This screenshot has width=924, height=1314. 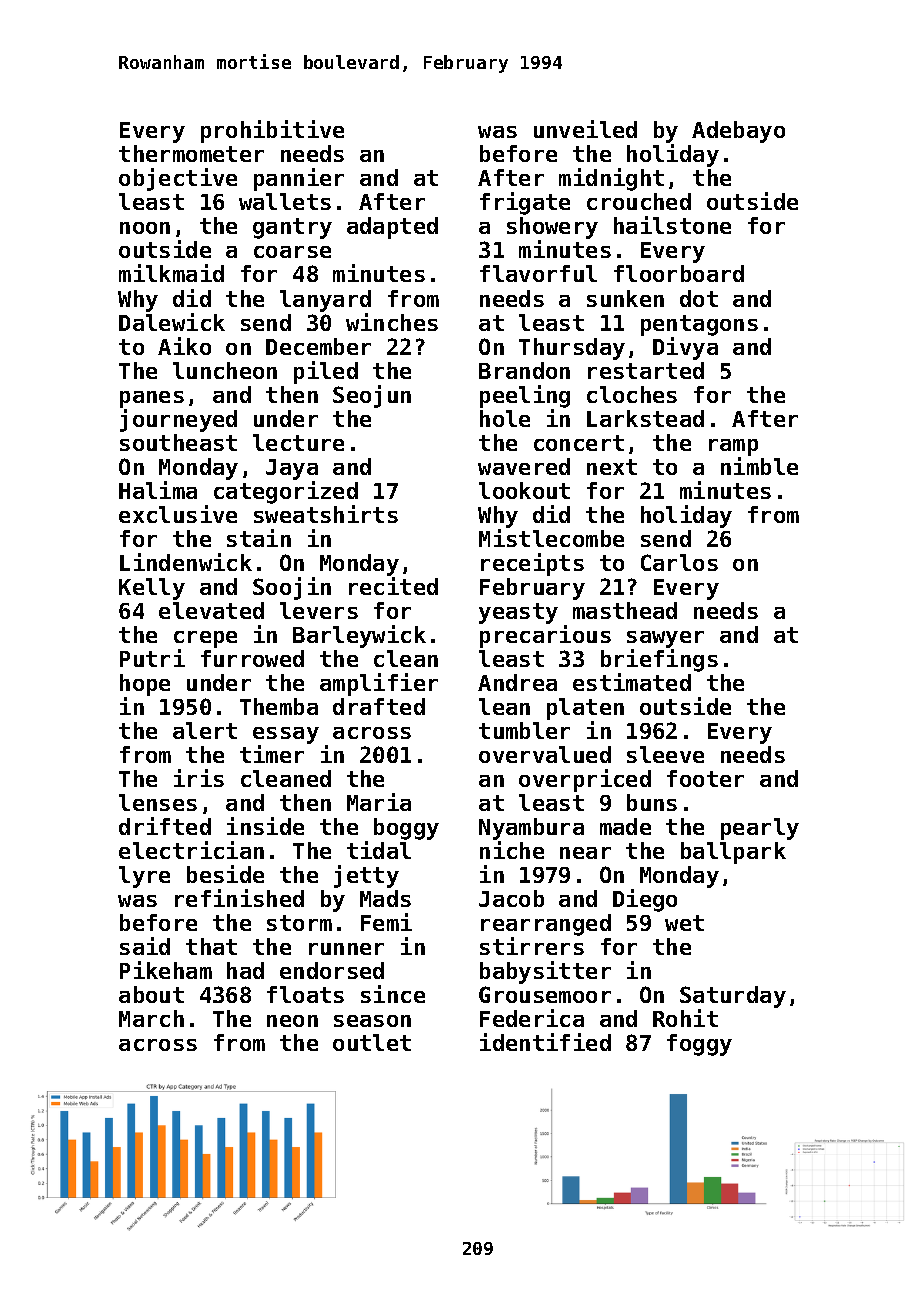 I want to click on amplifier, so click(x=379, y=684).
